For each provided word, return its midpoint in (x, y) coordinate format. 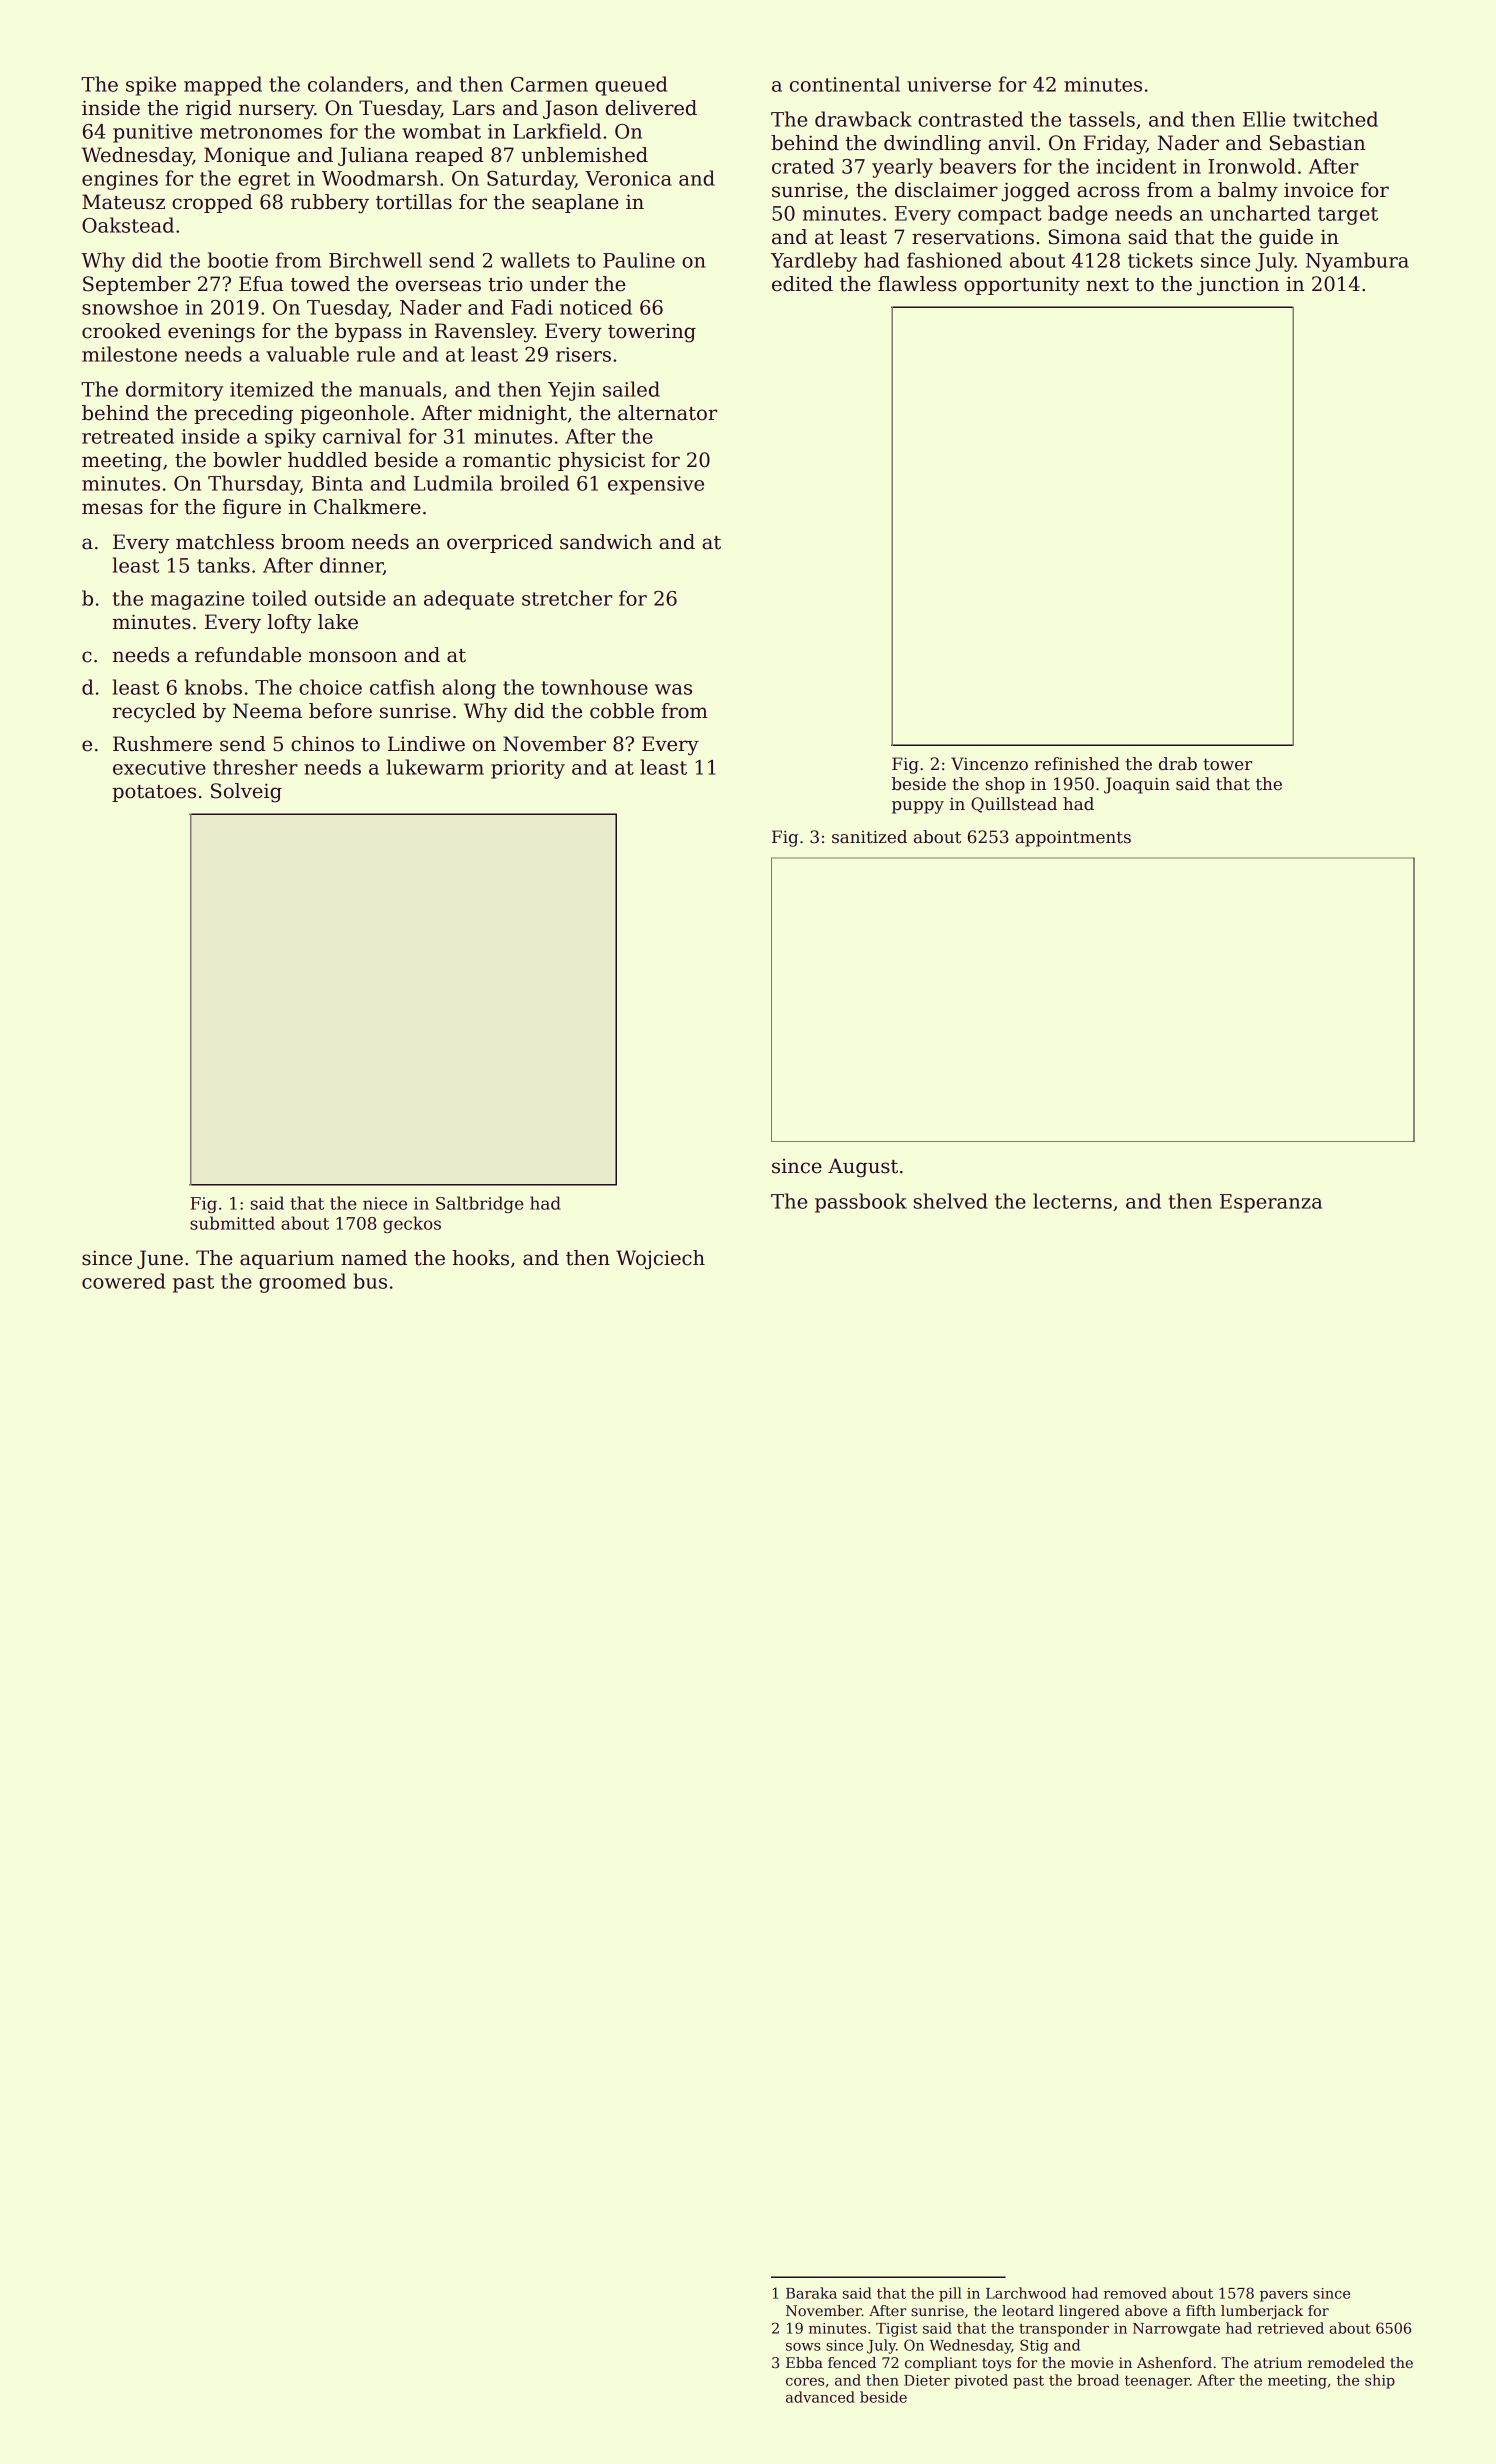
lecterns (1072, 1201)
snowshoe (130, 307)
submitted (232, 1223)
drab (1178, 764)
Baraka (811, 2293)
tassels (1102, 119)
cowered (123, 1281)
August (863, 1168)
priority (528, 769)
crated (803, 166)
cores (805, 2382)
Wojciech (660, 1260)
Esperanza (1271, 1203)
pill (950, 2294)
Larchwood (1026, 2293)
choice (330, 687)
